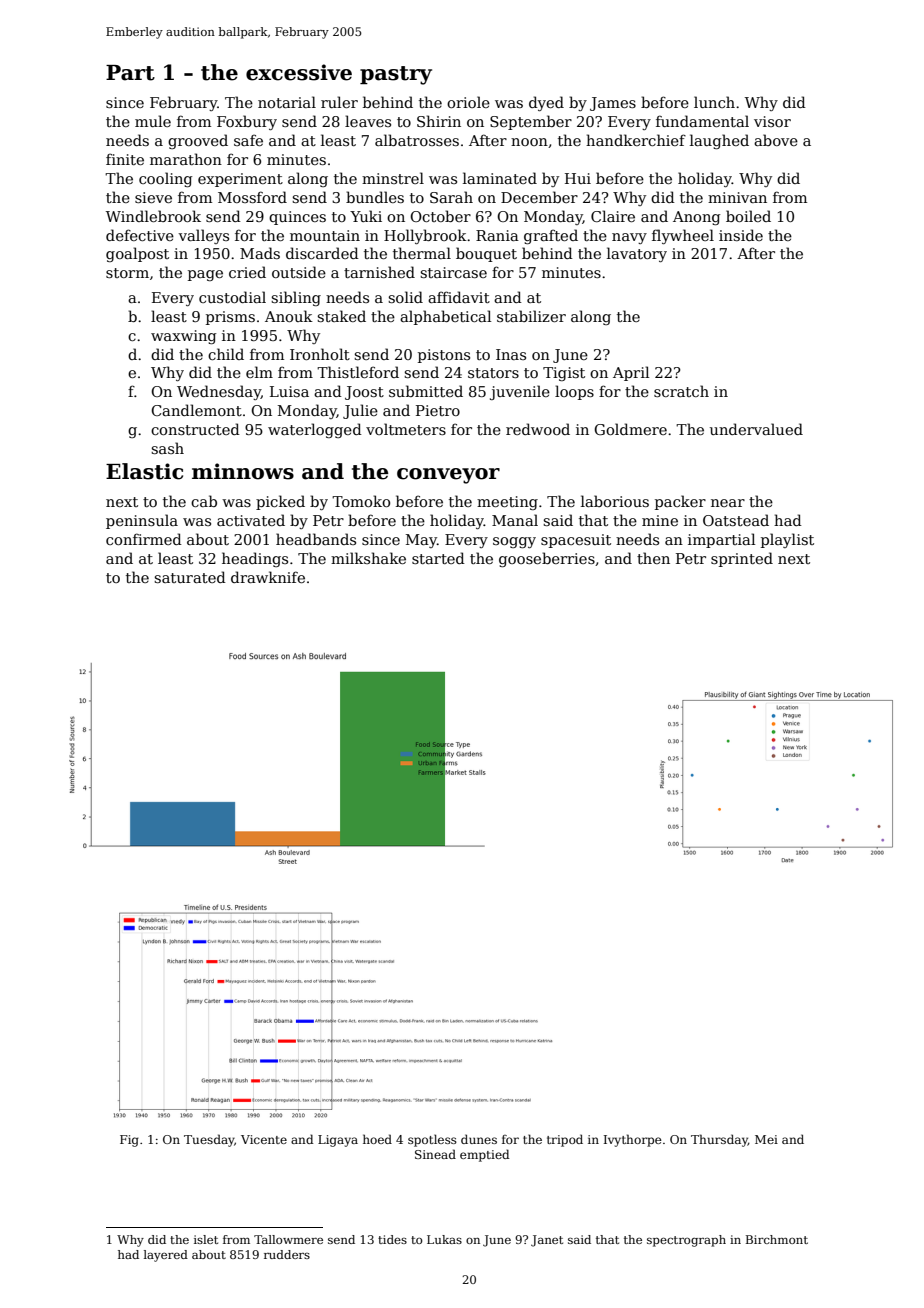 This screenshot has height=1308, width=924. I want to click on spotless, so click(432, 1140).
